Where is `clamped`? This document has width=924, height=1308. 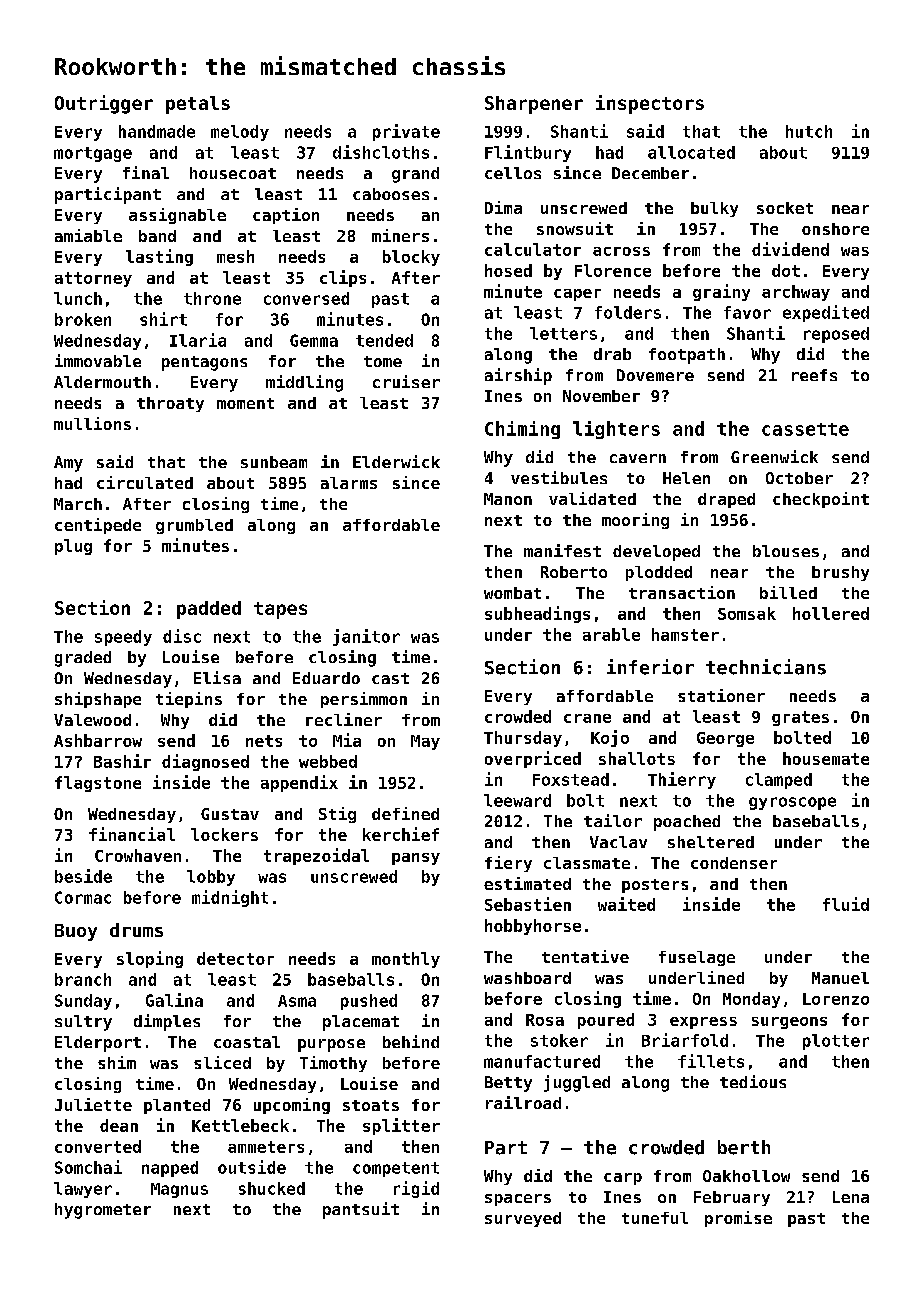 clamped is located at coordinates (779, 781).
